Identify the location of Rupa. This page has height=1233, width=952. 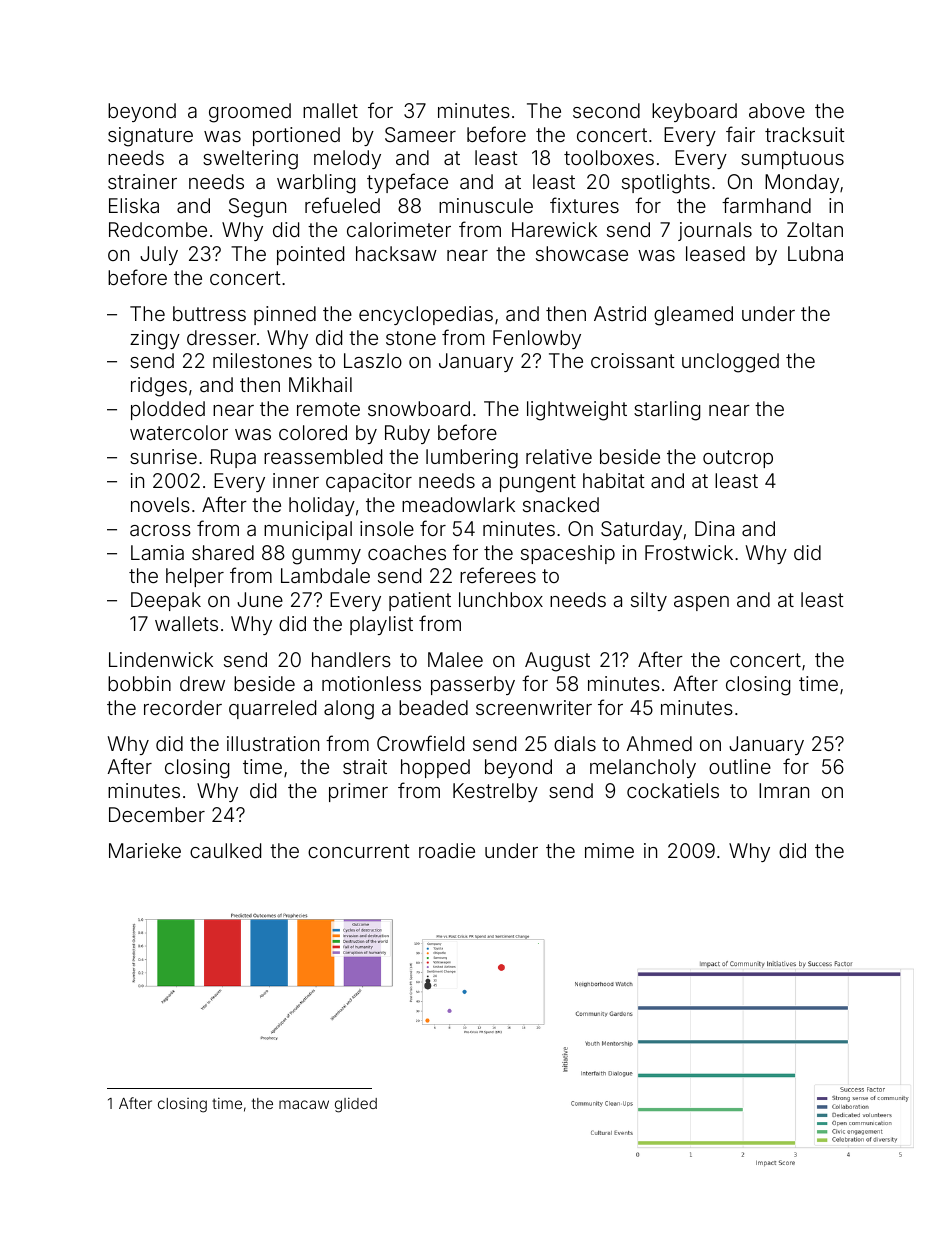
(233, 458).
